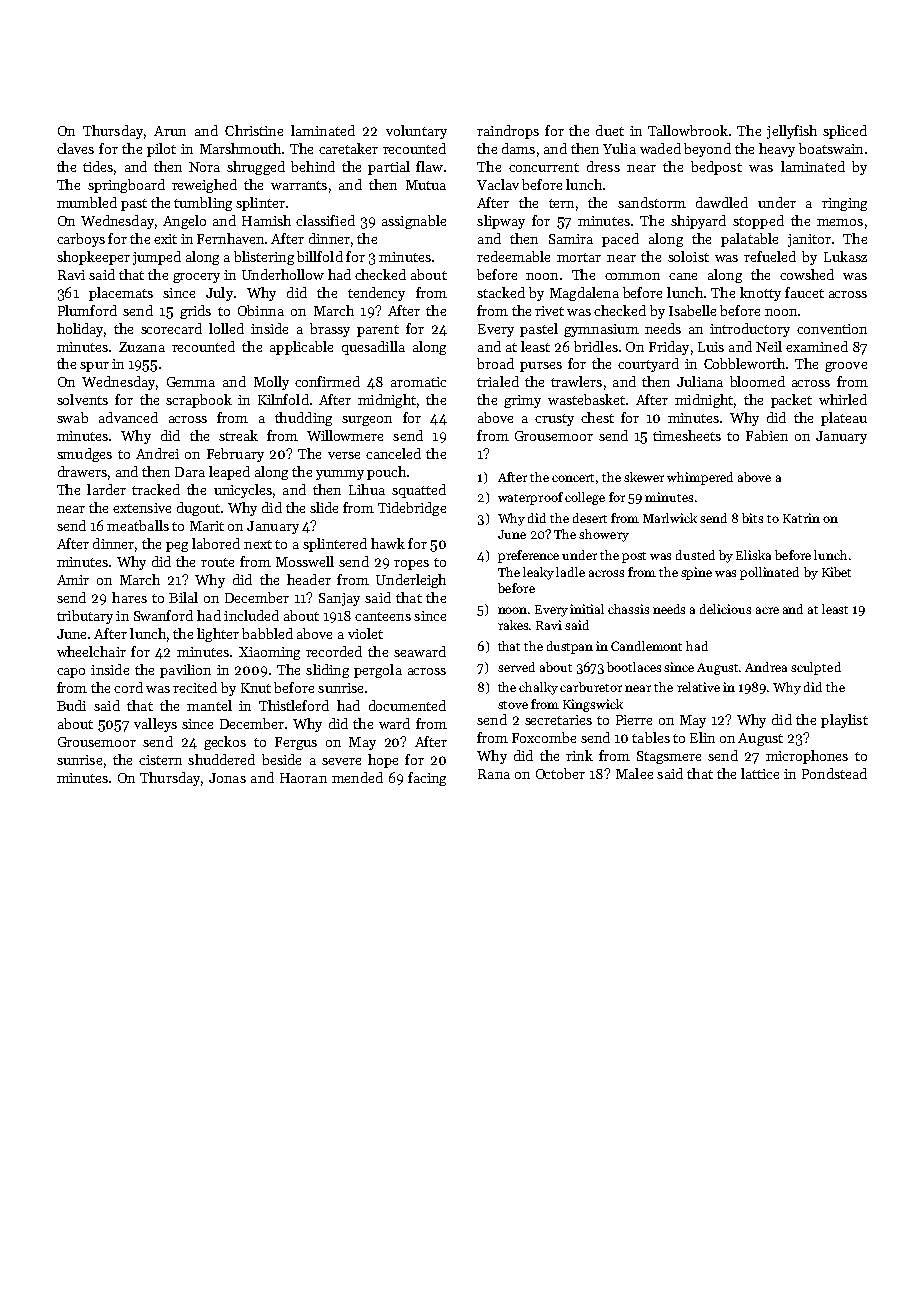  Describe the element at coordinates (254, 130) in the screenshot. I see `Christine` at that location.
